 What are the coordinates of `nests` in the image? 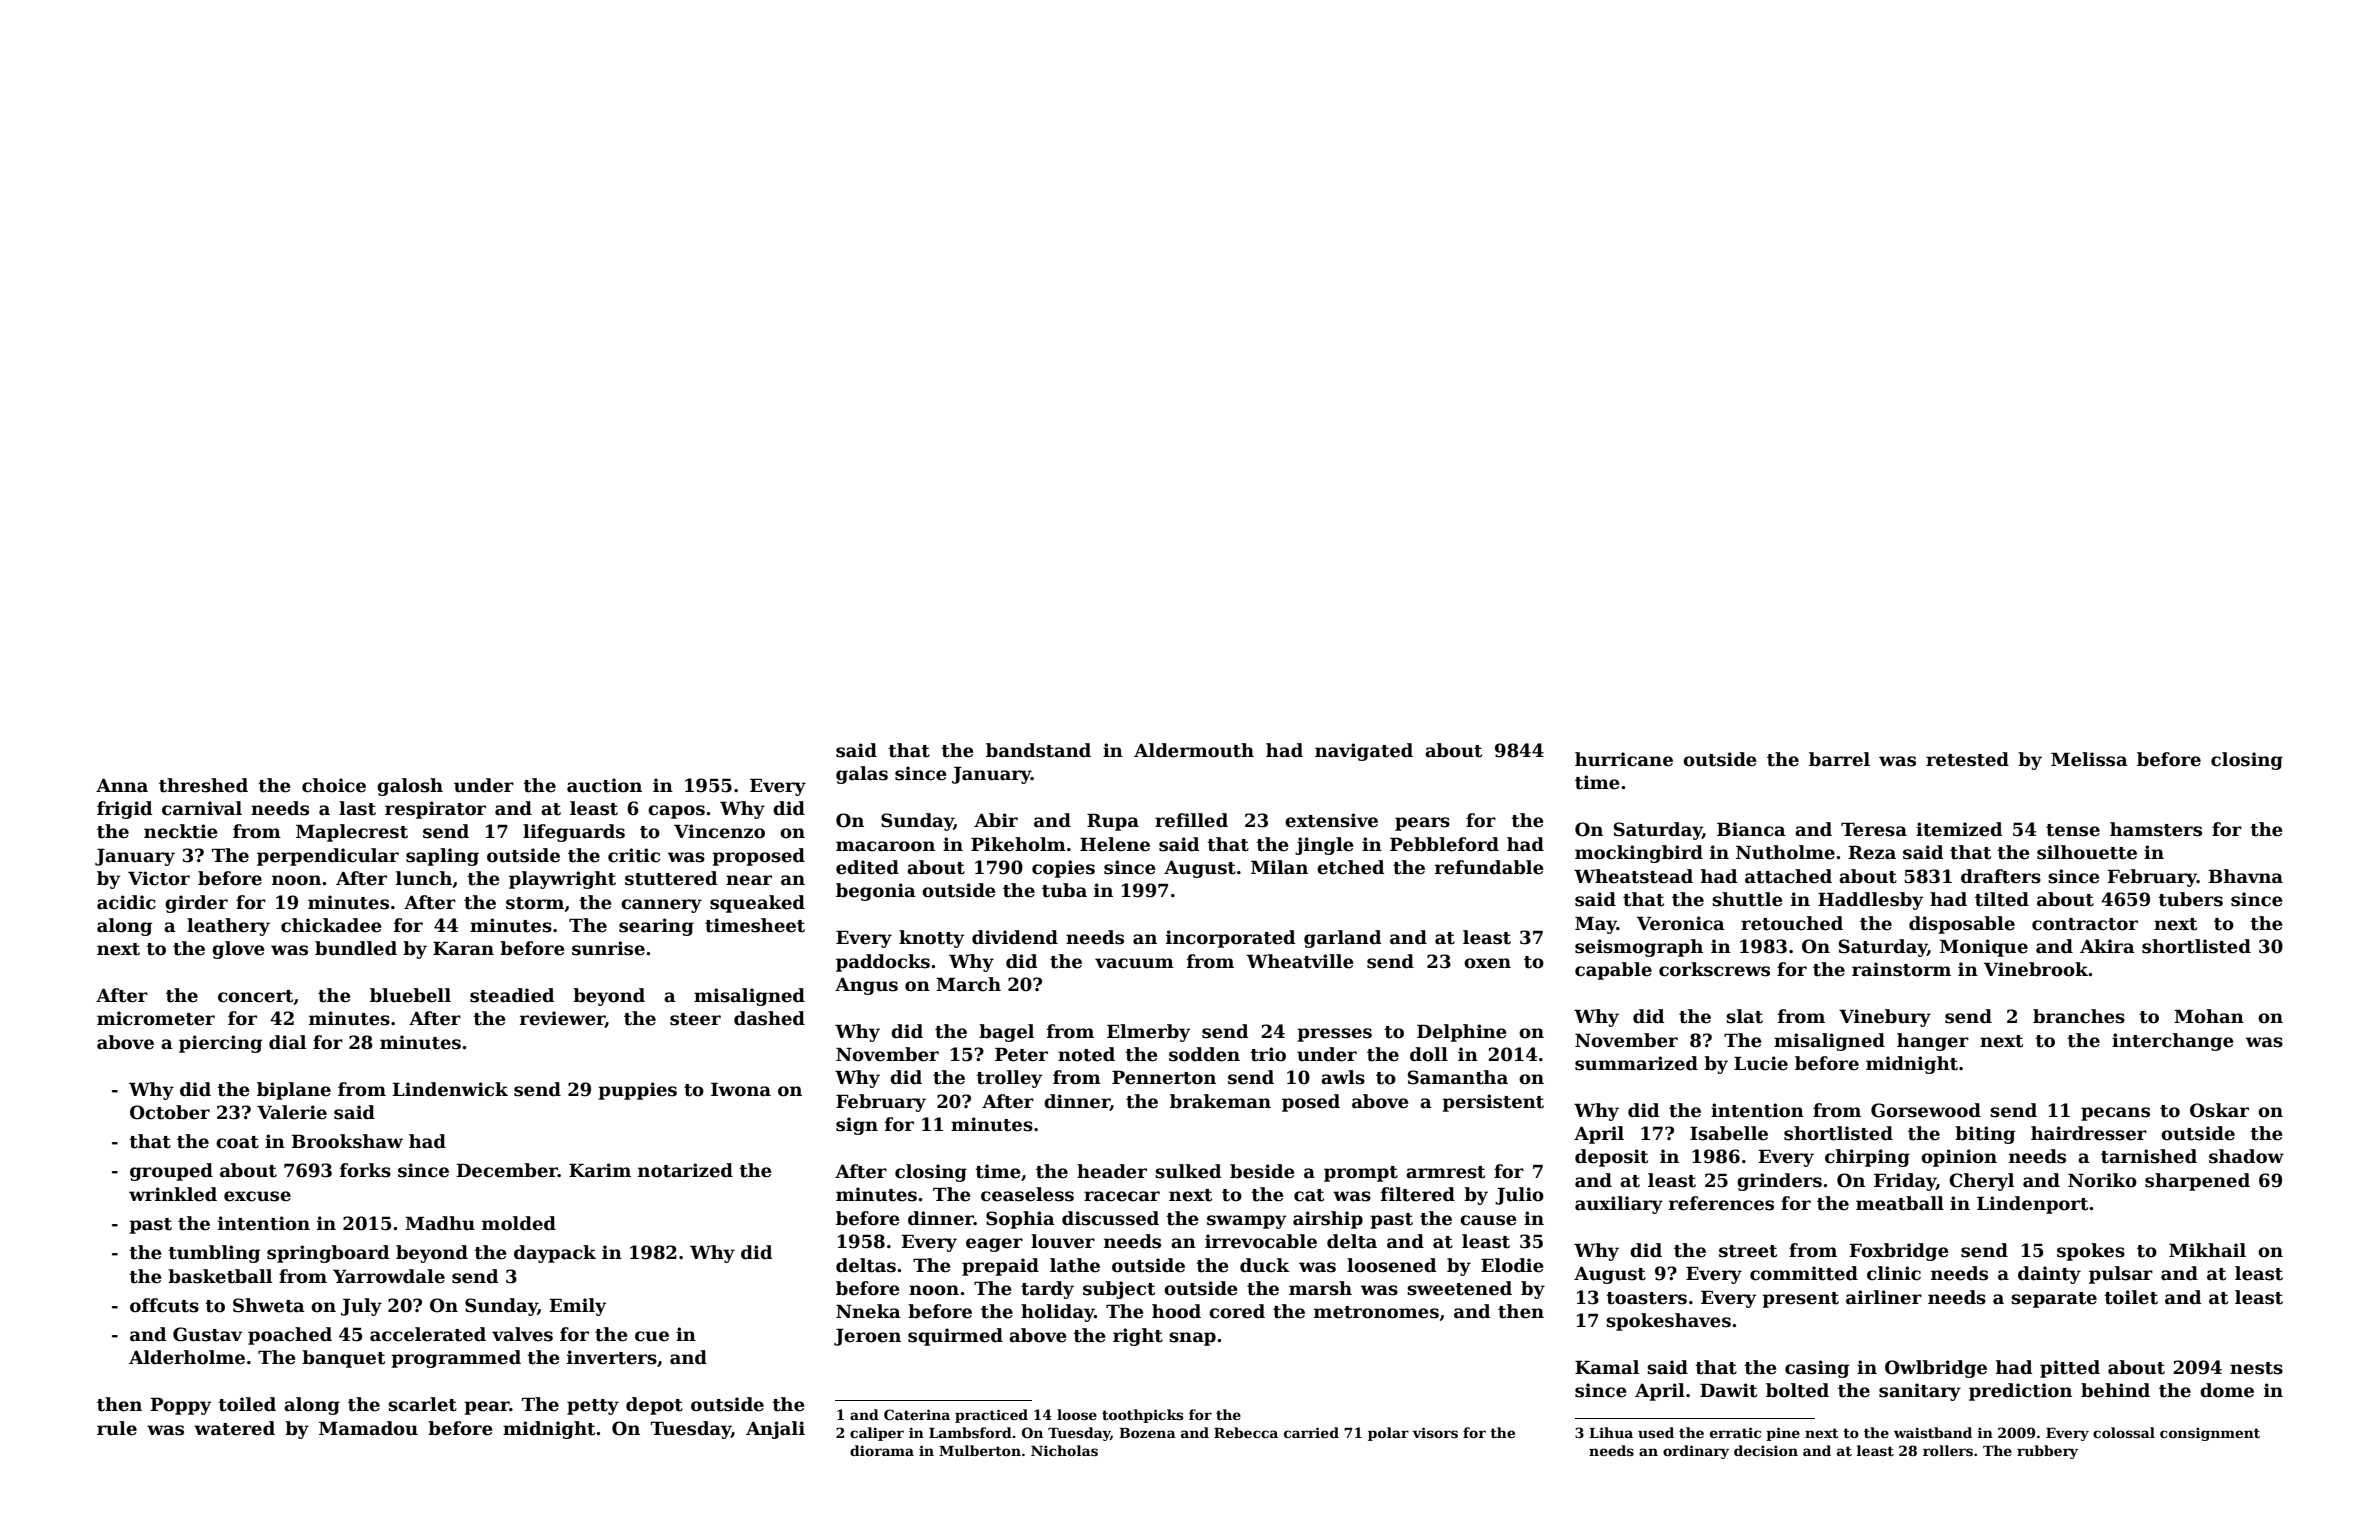 It's located at (2256, 1368).
